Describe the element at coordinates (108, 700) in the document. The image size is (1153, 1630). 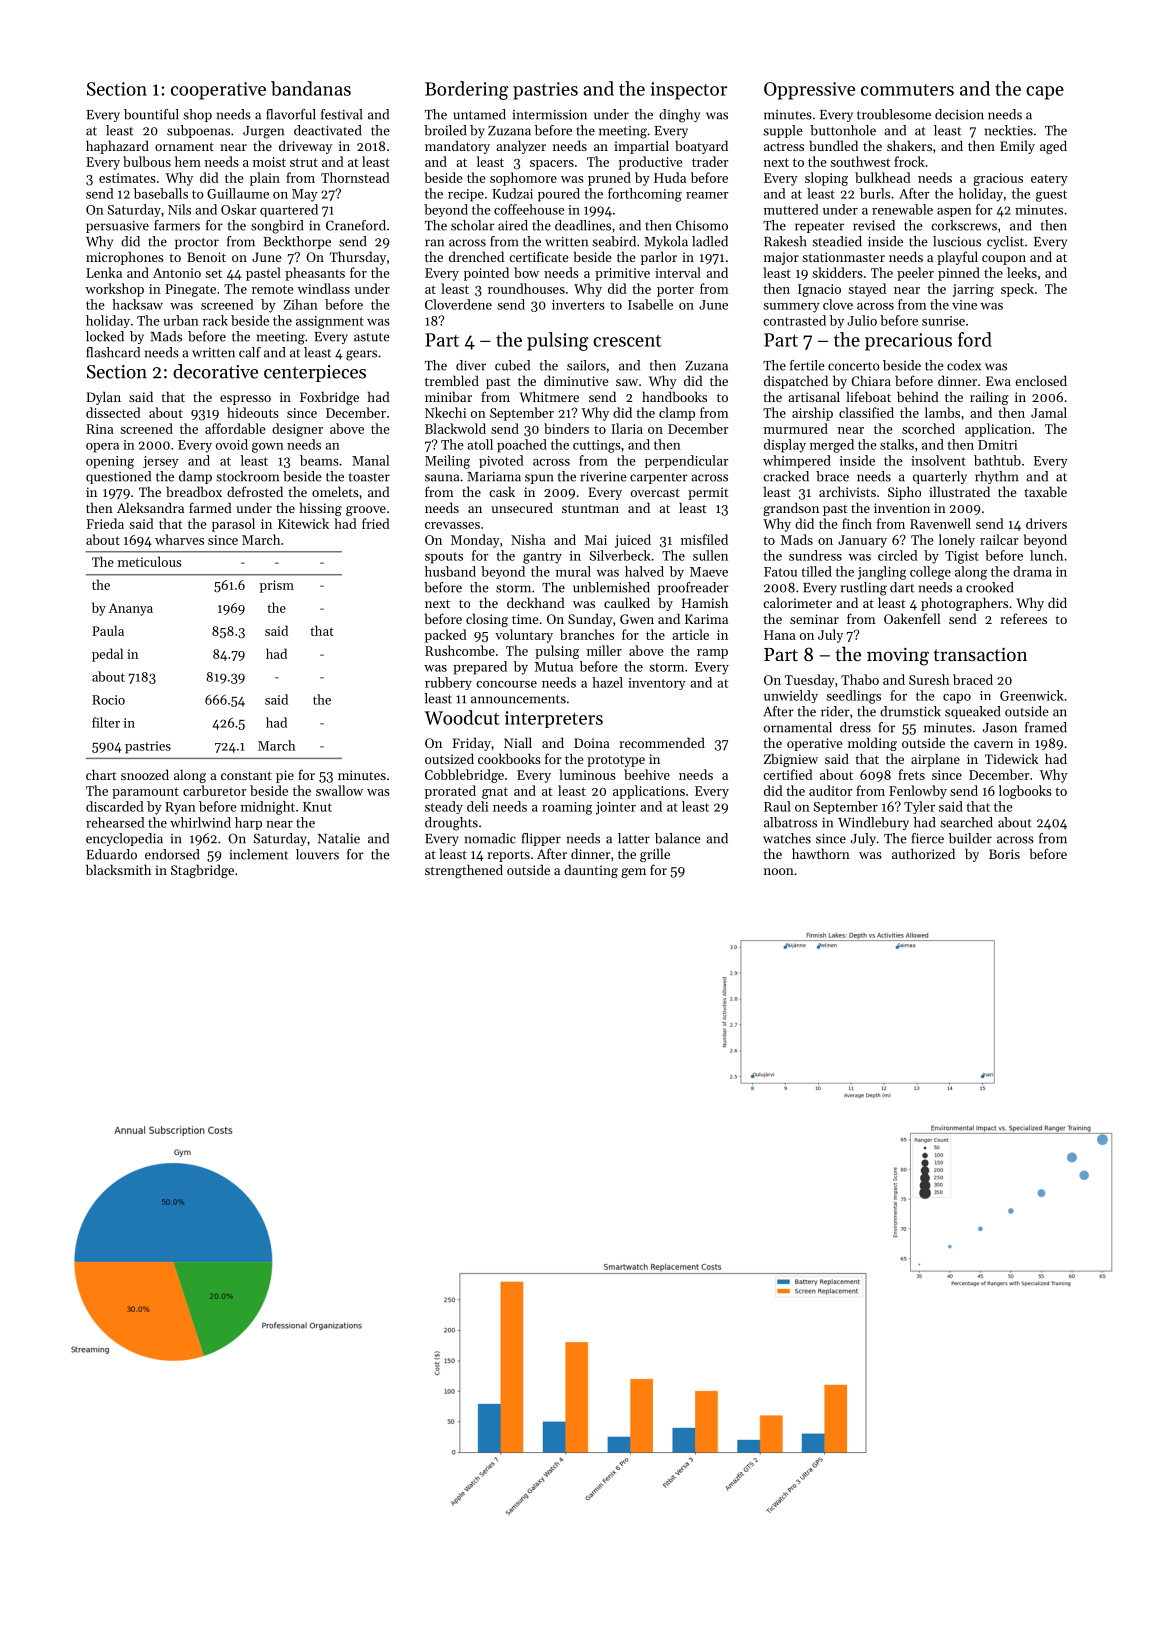
I see `Rocio` at that location.
